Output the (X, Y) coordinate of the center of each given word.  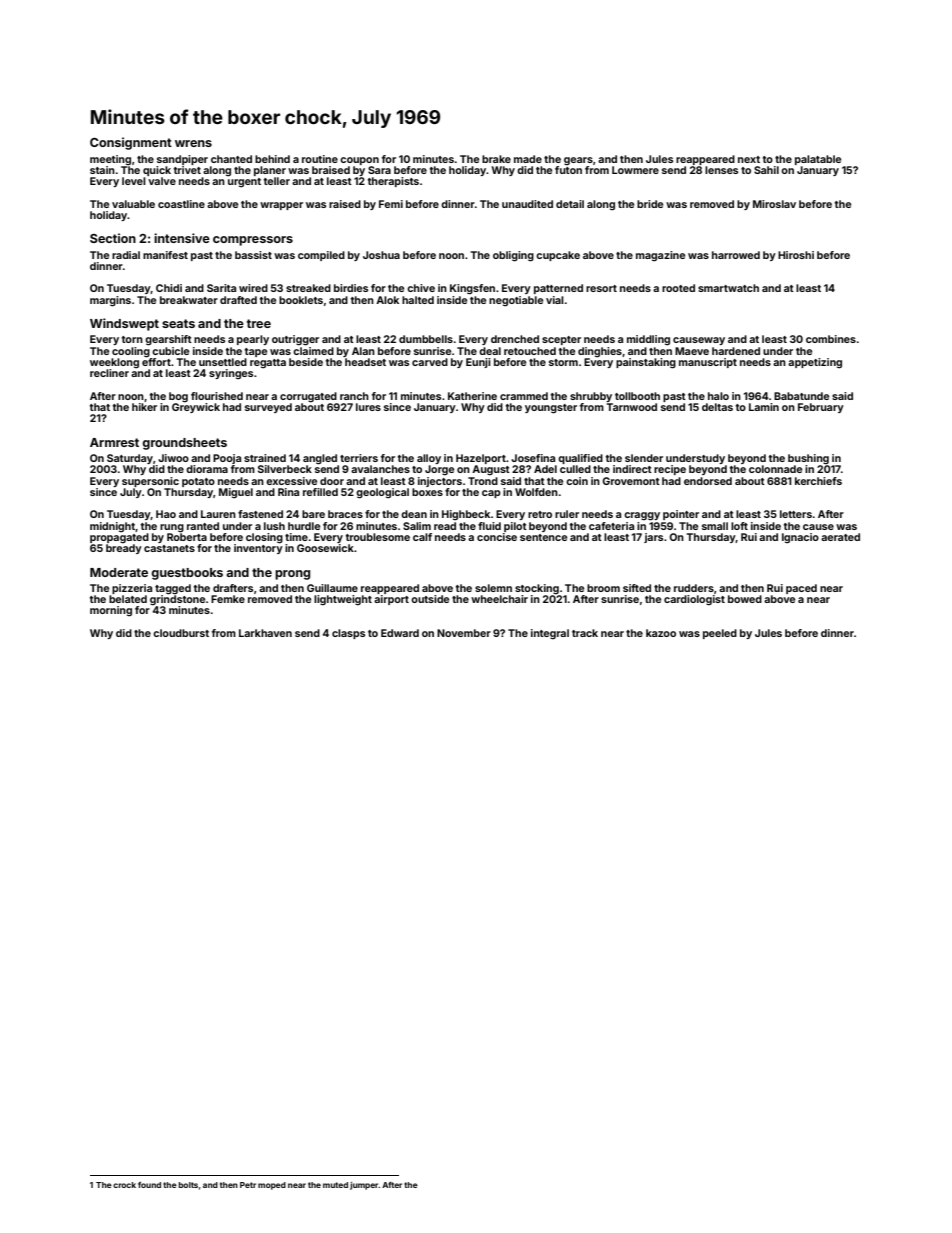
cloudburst (181, 633)
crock (124, 1185)
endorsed (708, 481)
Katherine (472, 396)
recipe (670, 470)
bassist (253, 255)
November (464, 633)
